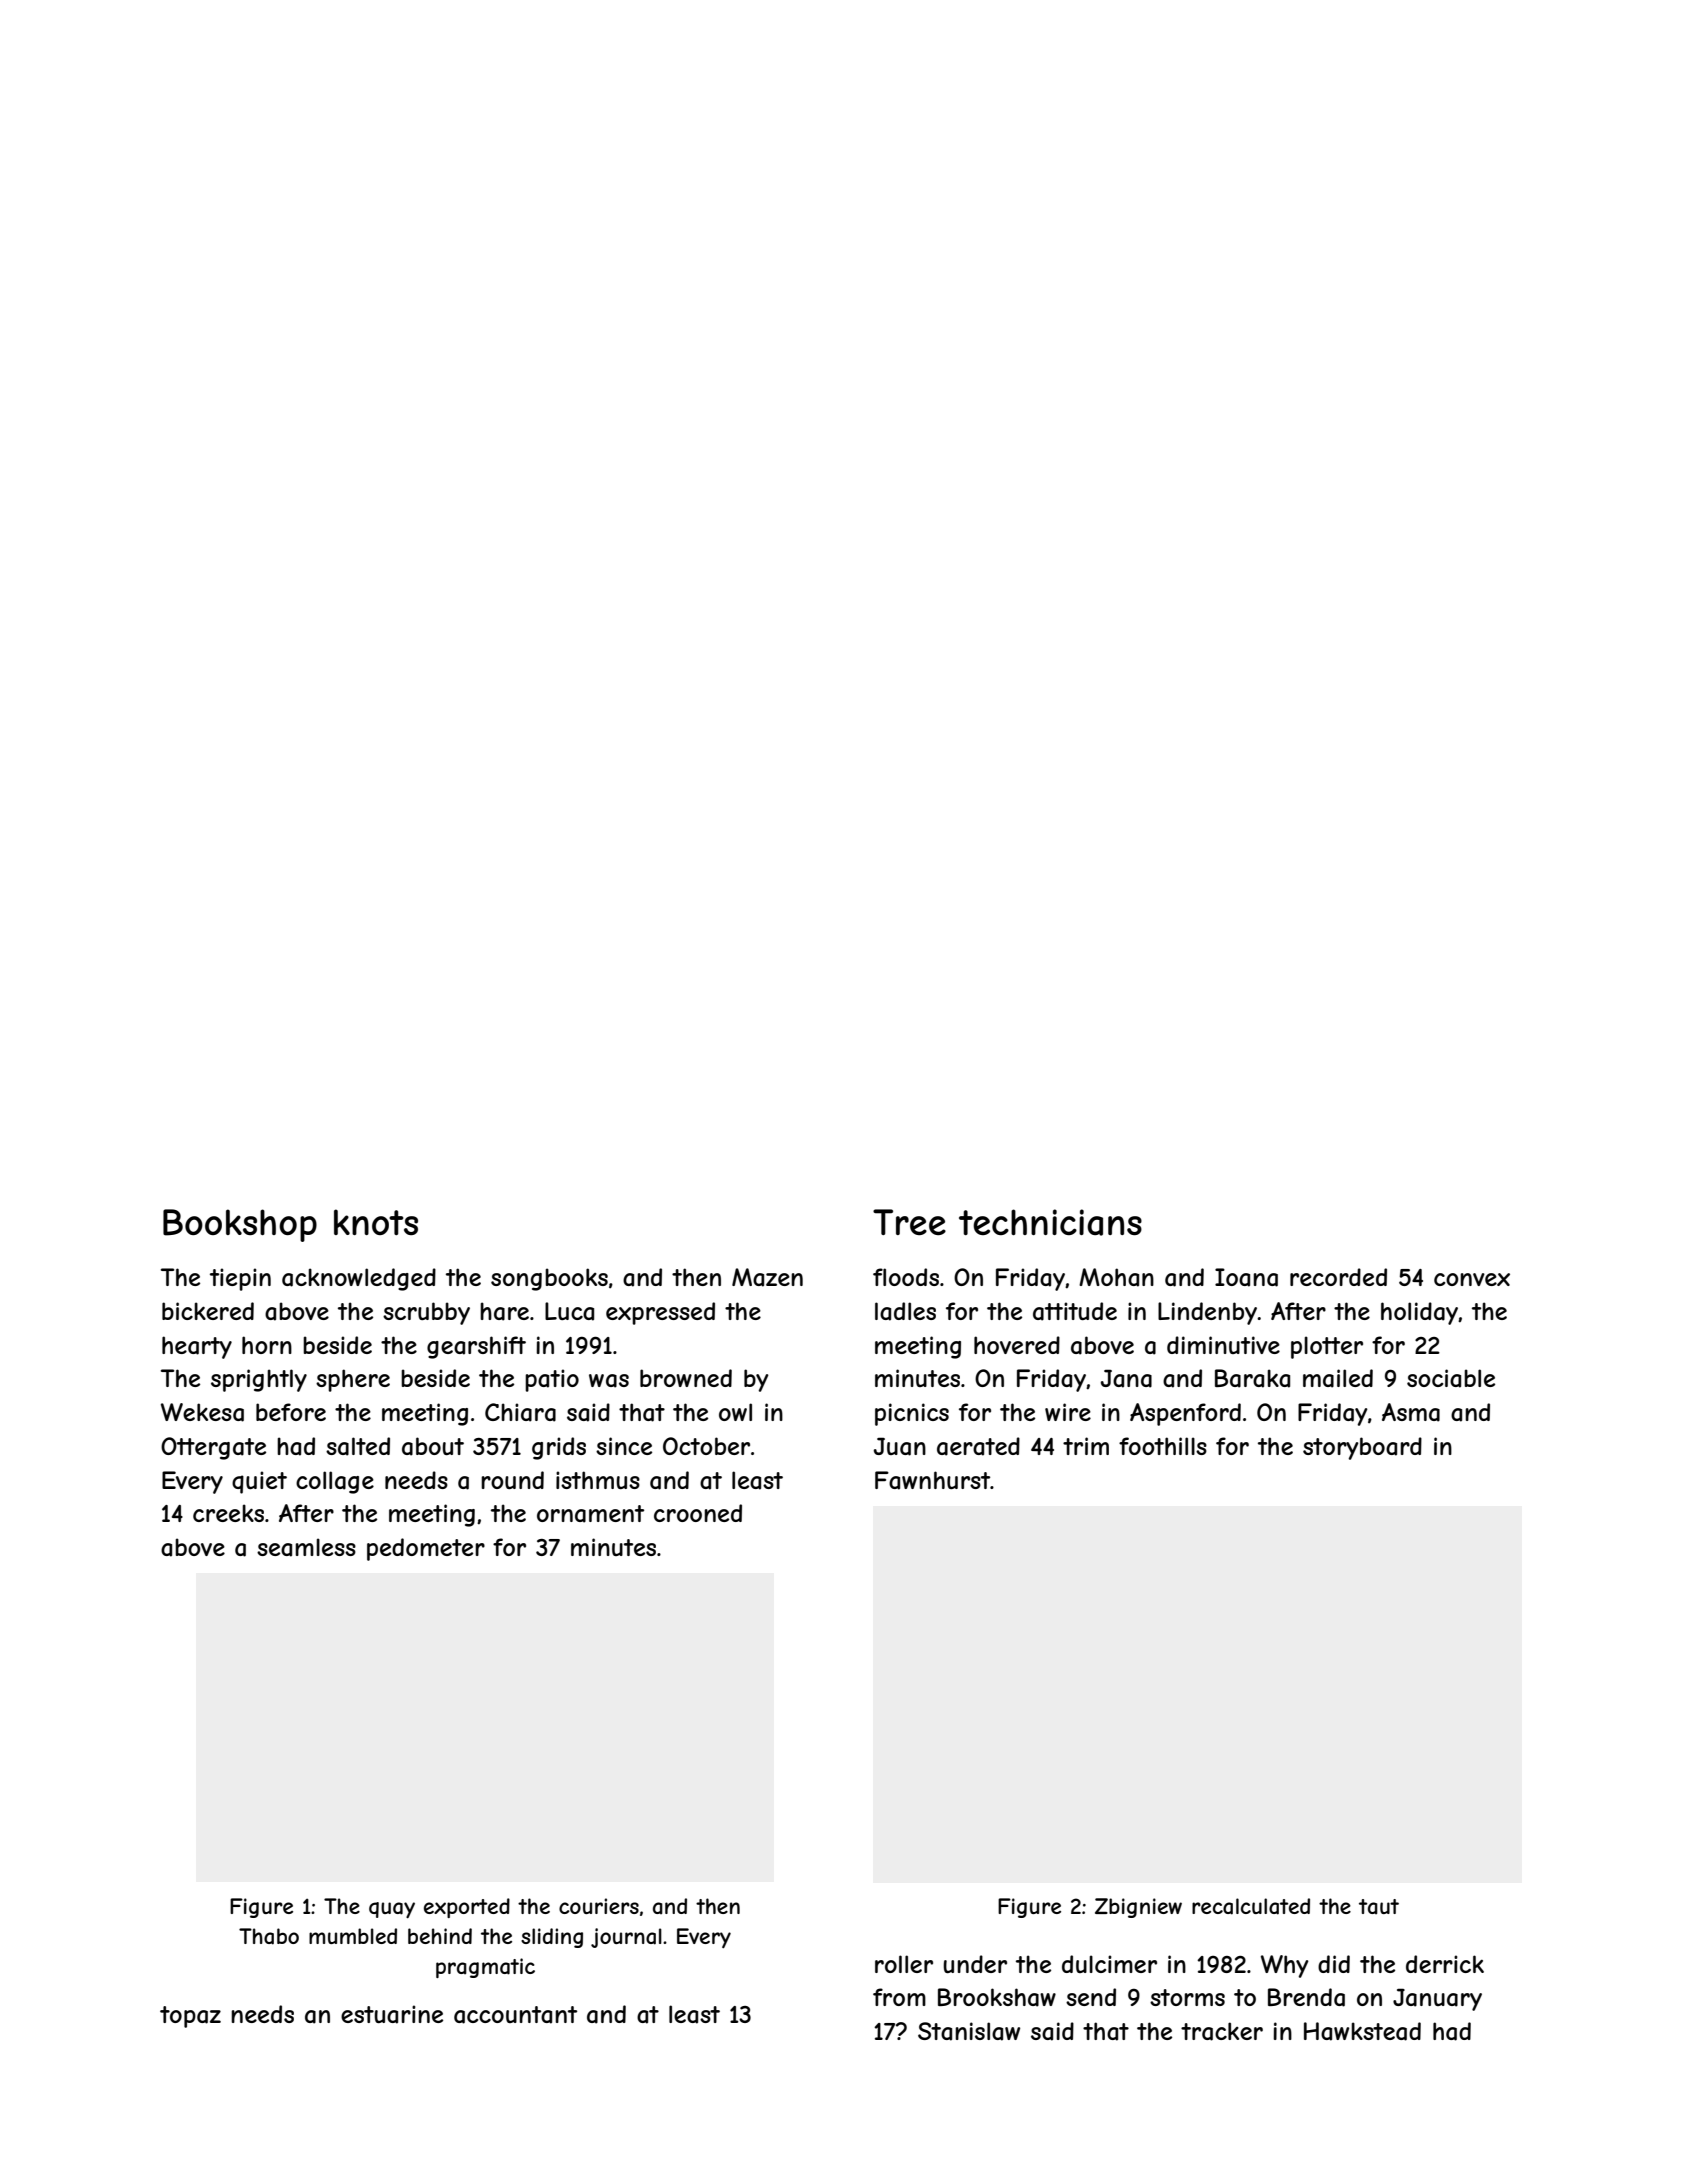 The width and height of the screenshot is (1683, 2178). What do you see at coordinates (1327, 1347) in the screenshot?
I see `plotter` at bounding box center [1327, 1347].
